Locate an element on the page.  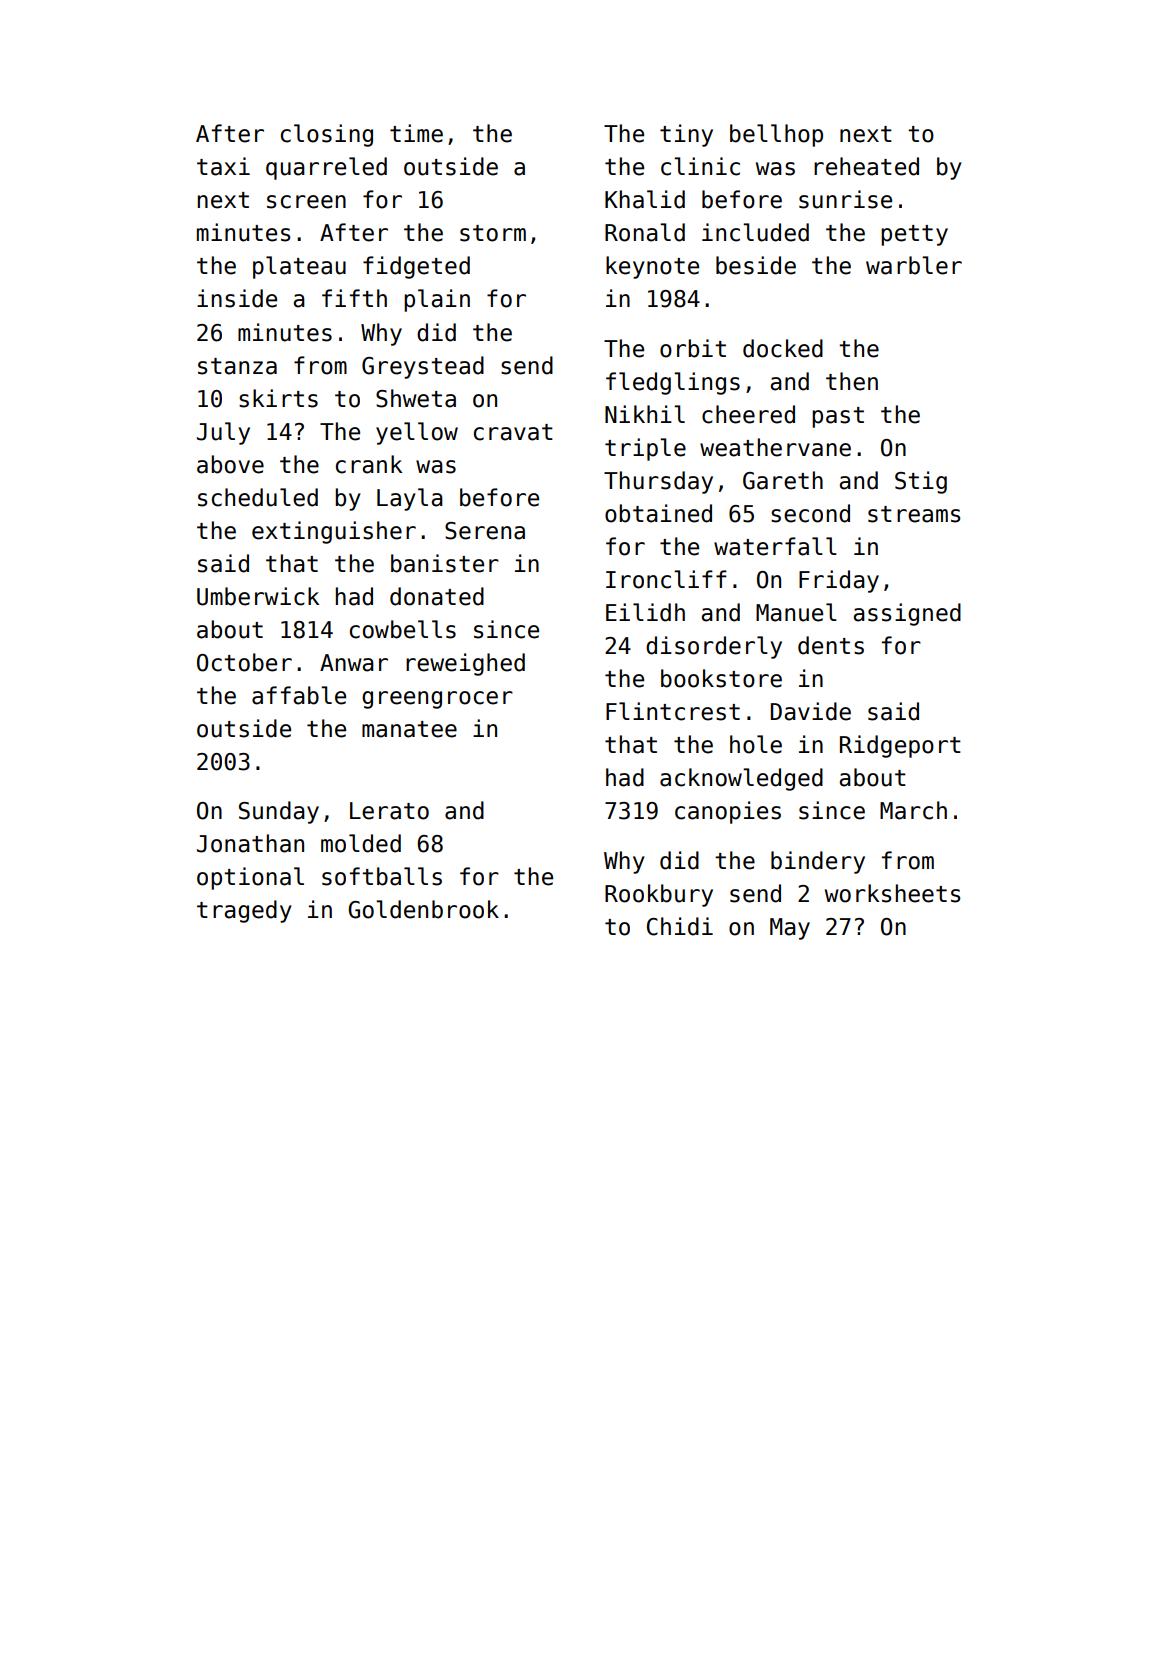
weathervane is located at coordinates (775, 447).
